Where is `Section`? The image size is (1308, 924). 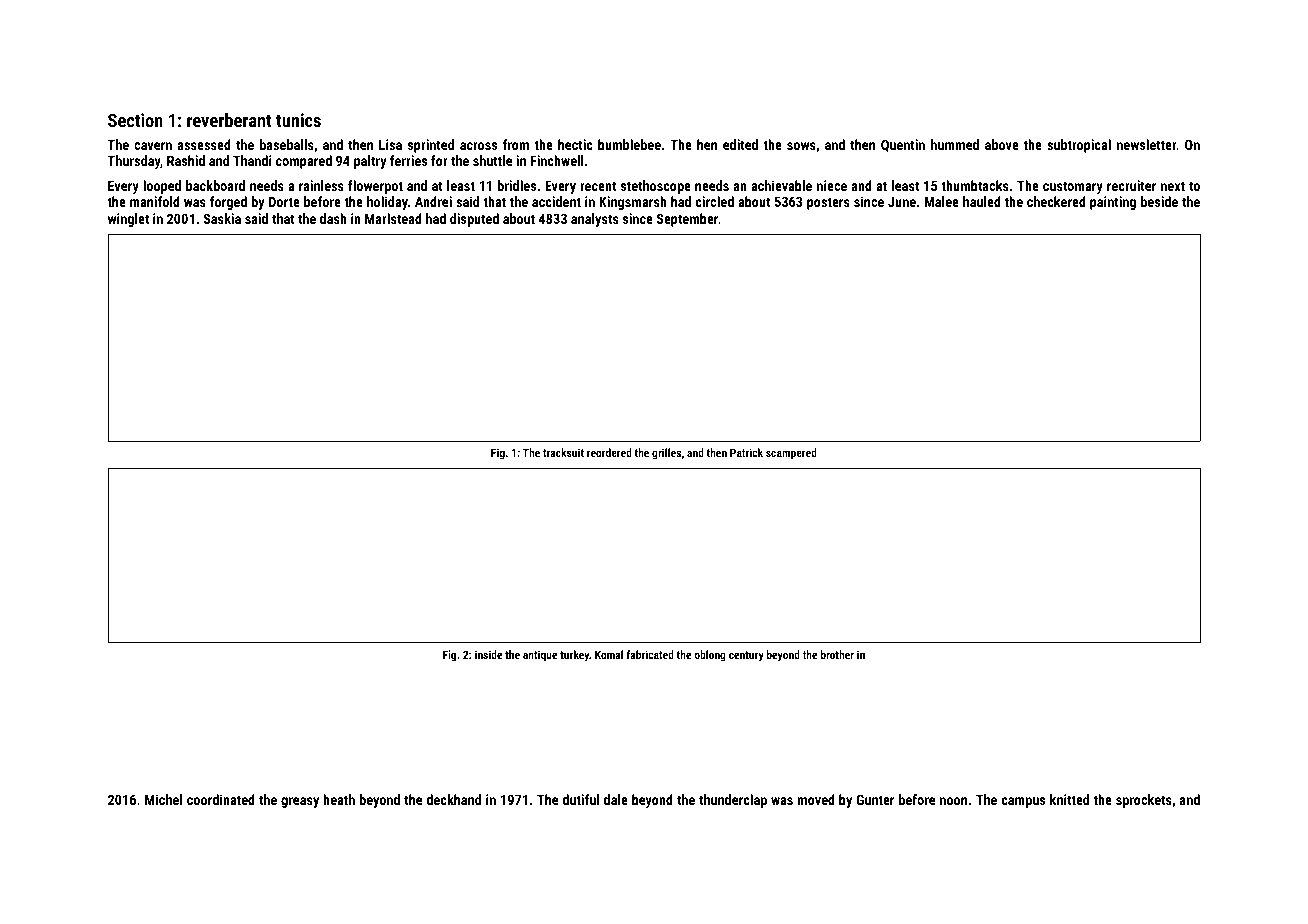
Section is located at coordinates (135, 120).
